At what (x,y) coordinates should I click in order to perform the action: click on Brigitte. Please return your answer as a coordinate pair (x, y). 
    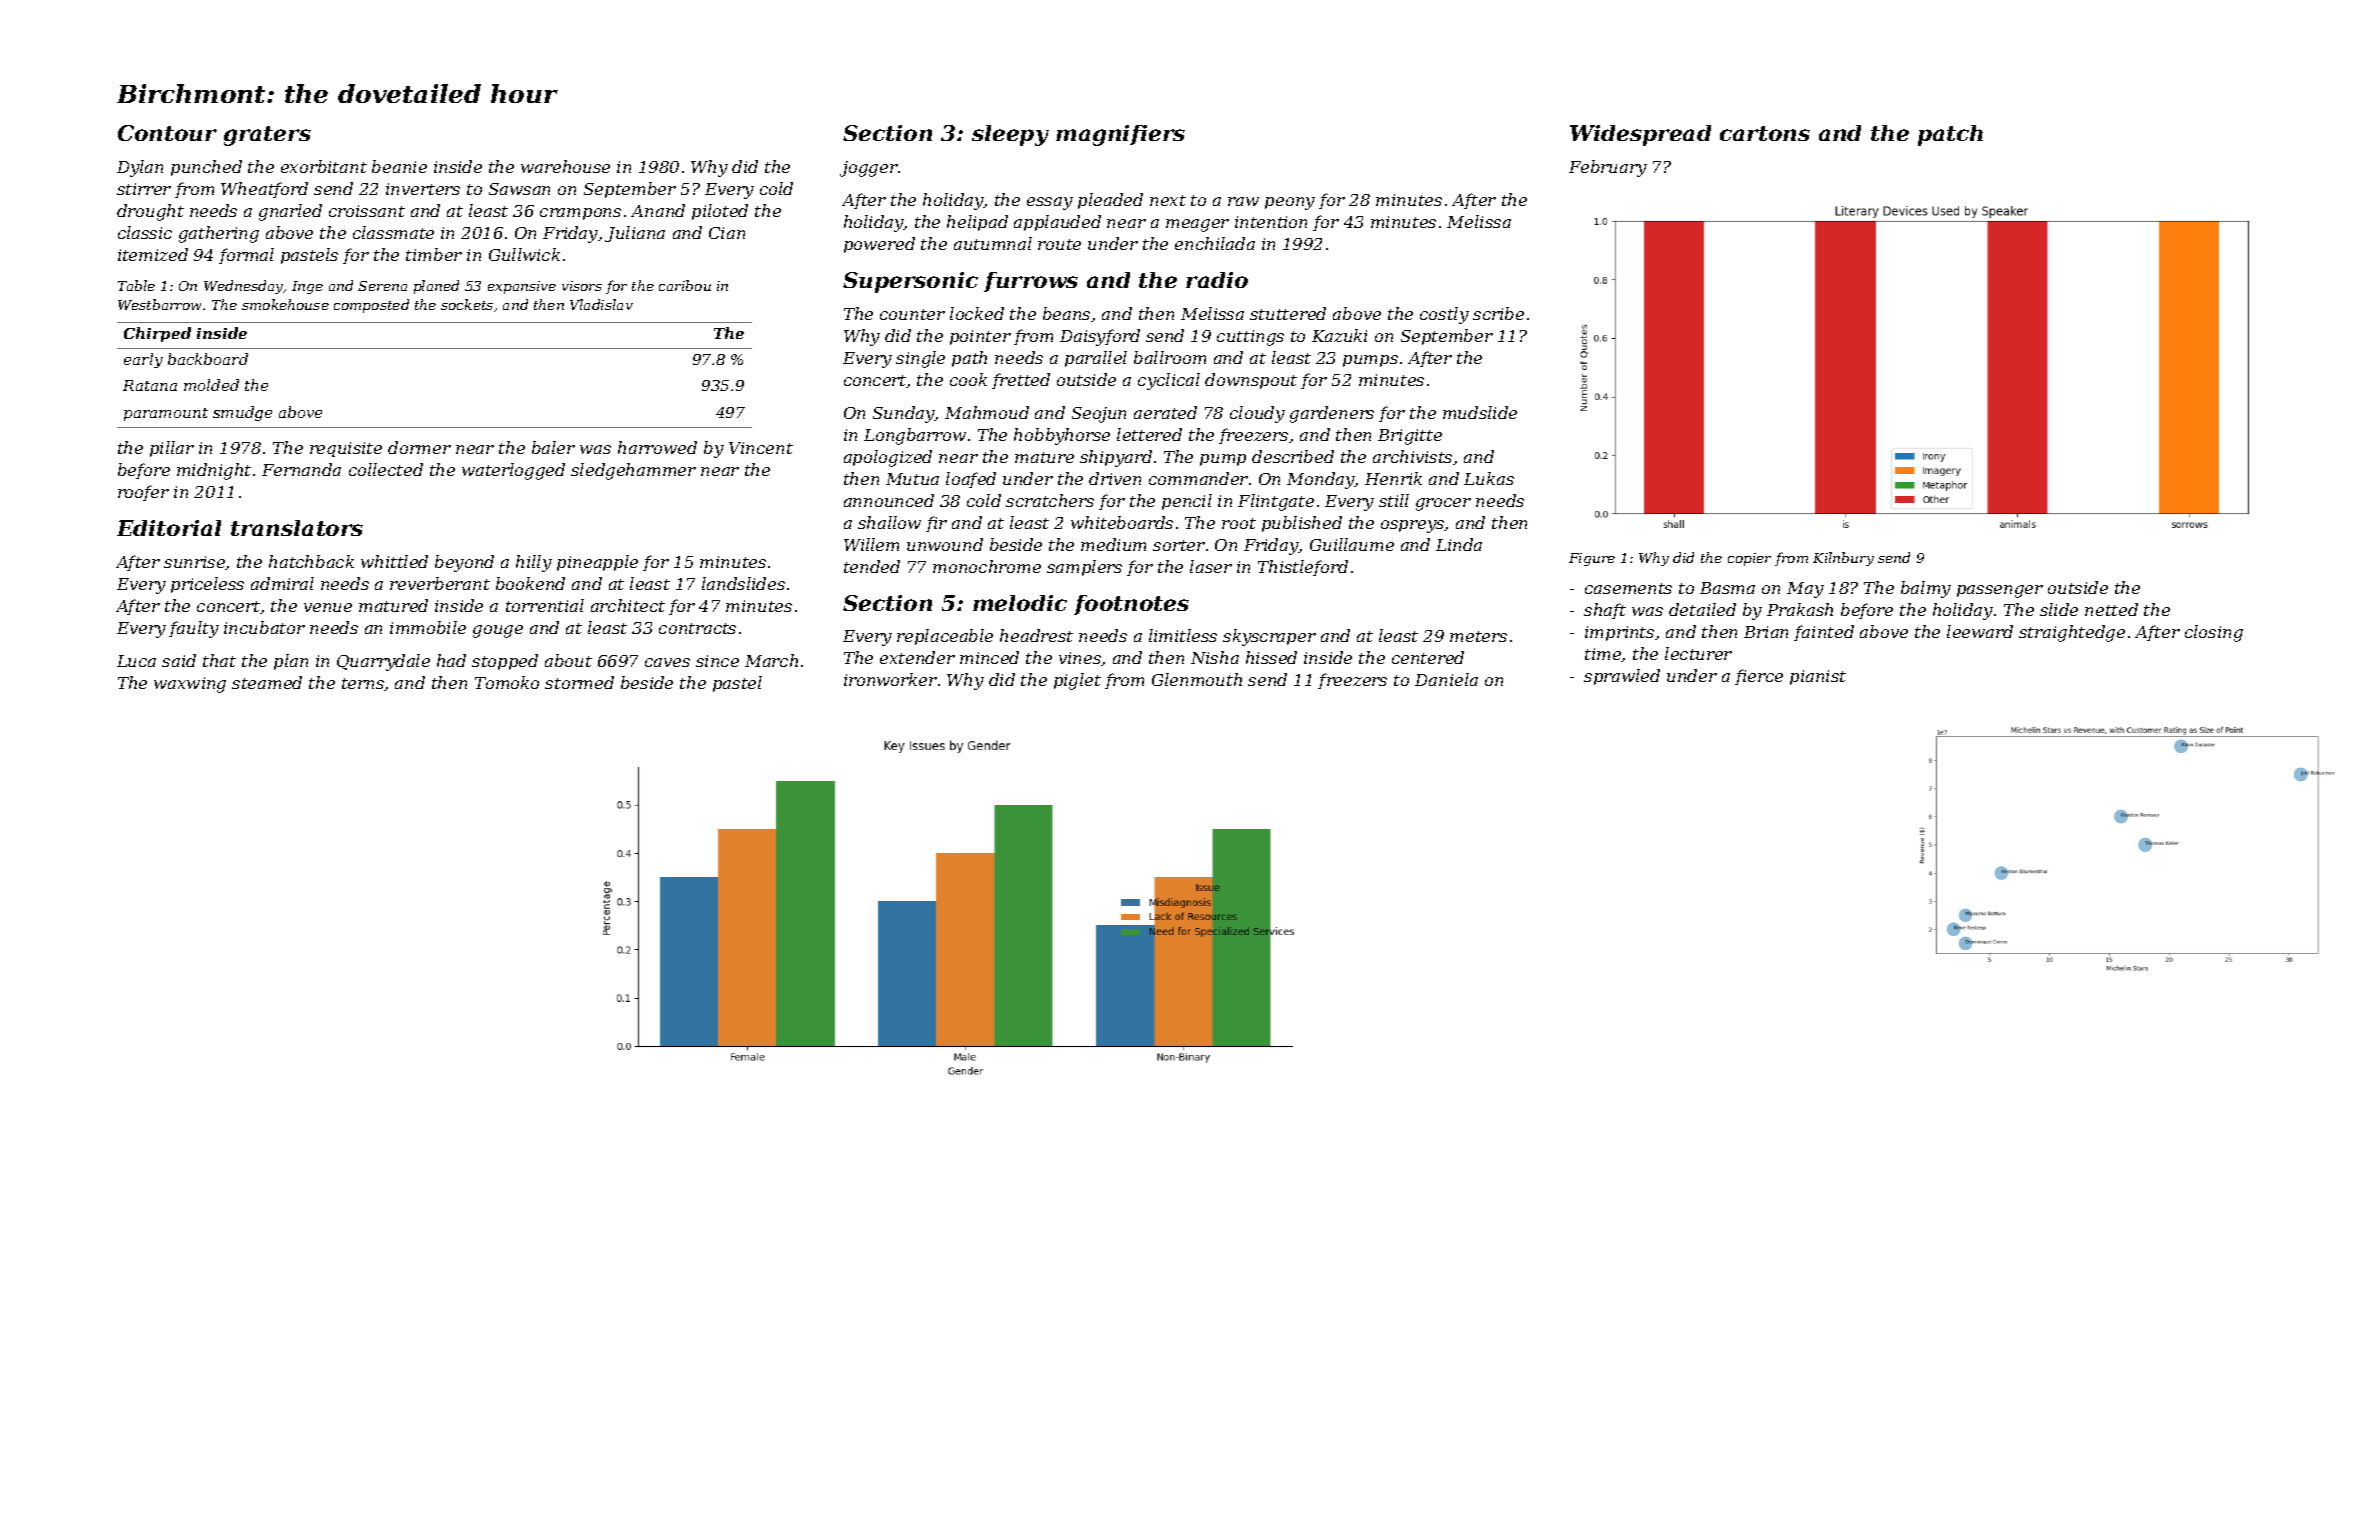
    Looking at the image, I should click on (1410, 437).
